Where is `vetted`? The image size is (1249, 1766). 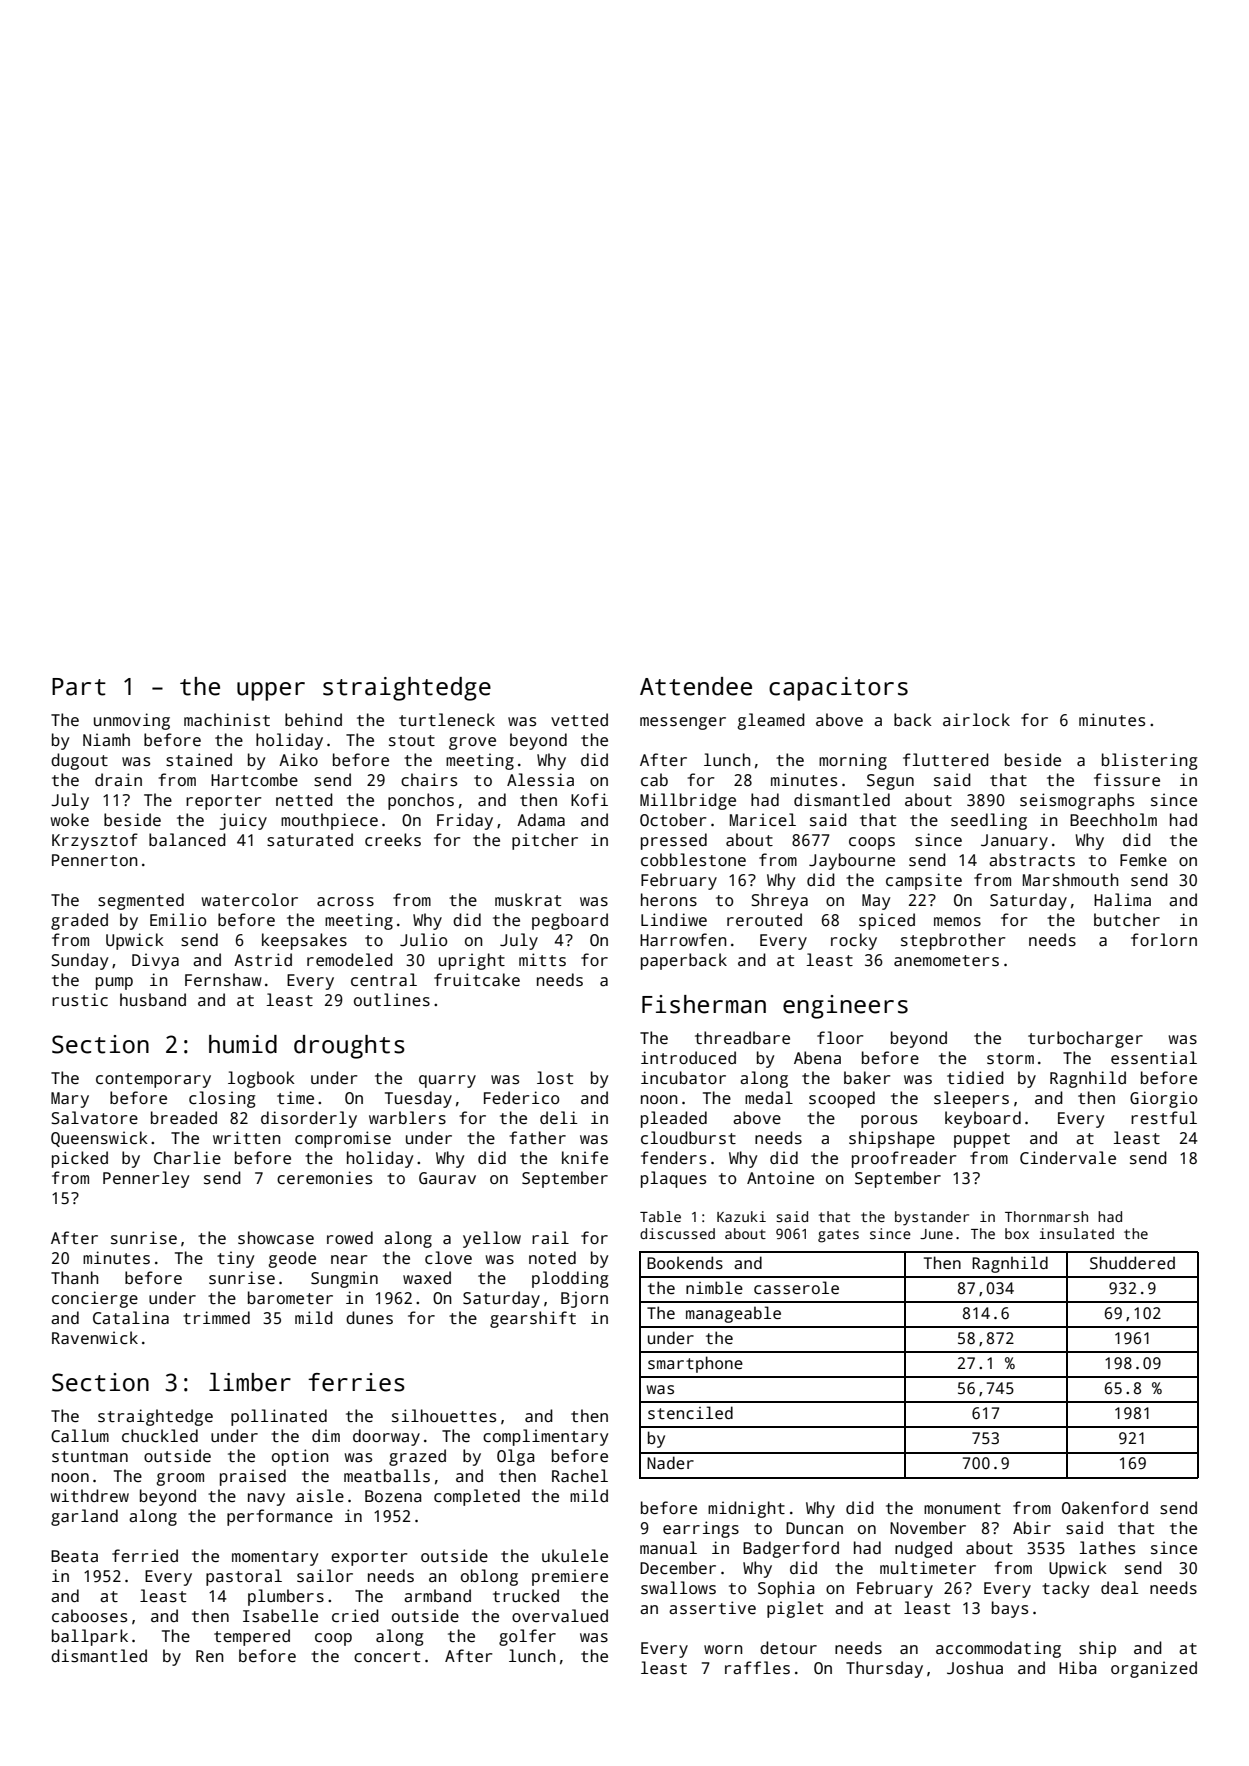
vetted is located at coordinates (579, 719).
